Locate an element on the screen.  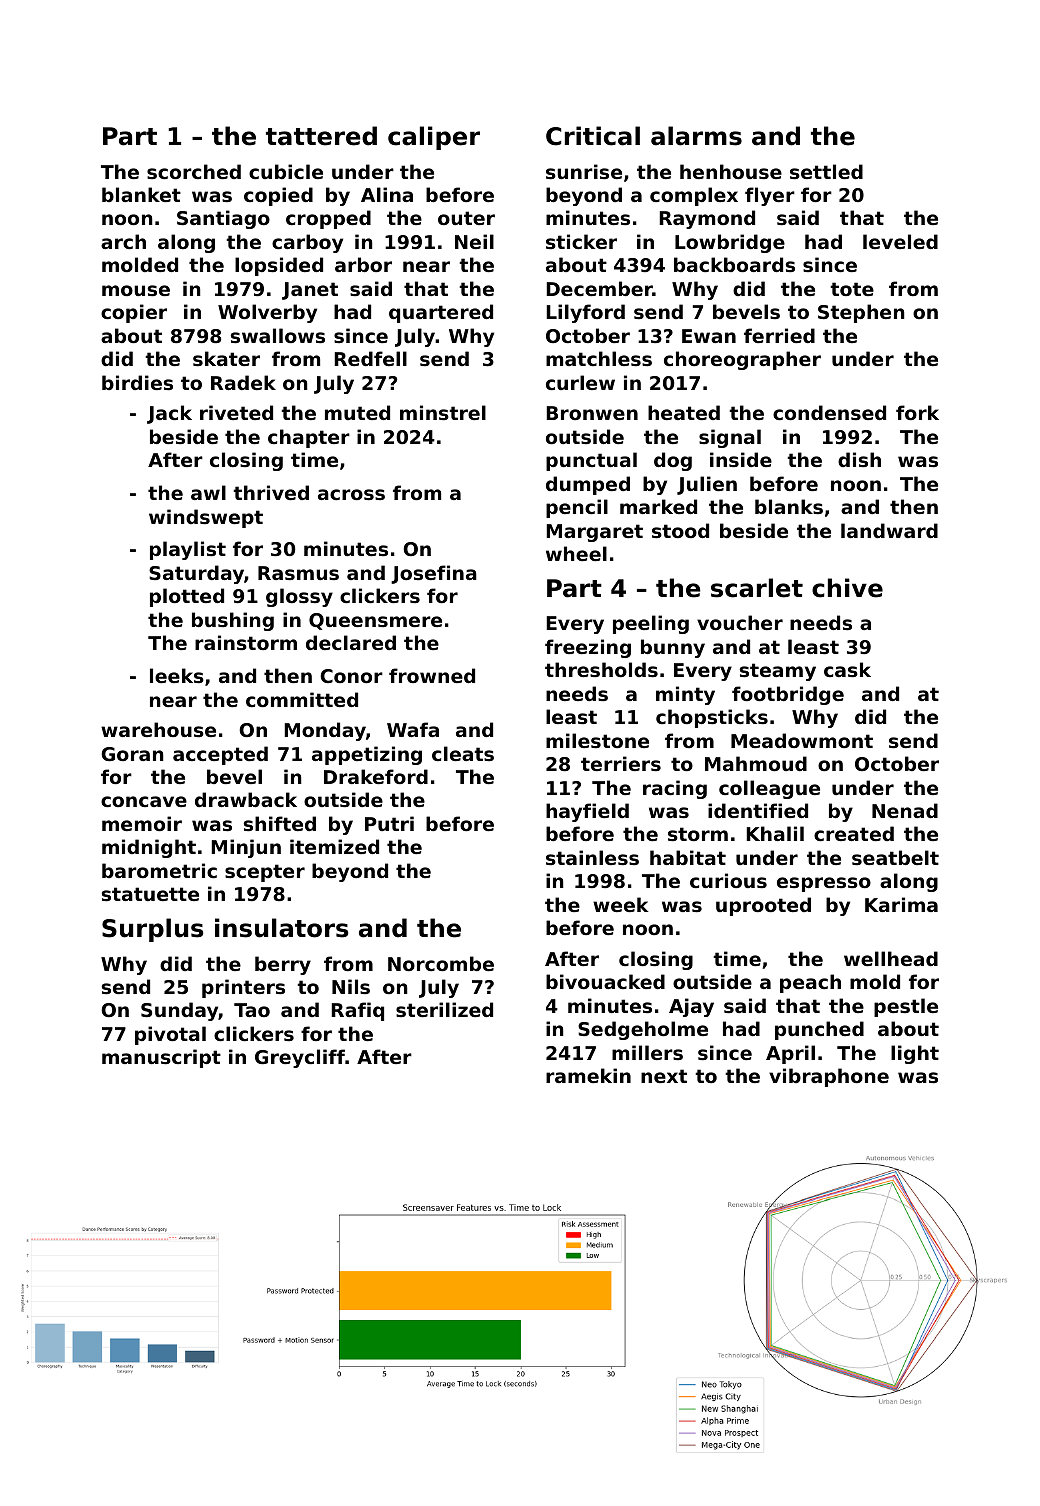
Jack is located at coordinates (169, 414).
